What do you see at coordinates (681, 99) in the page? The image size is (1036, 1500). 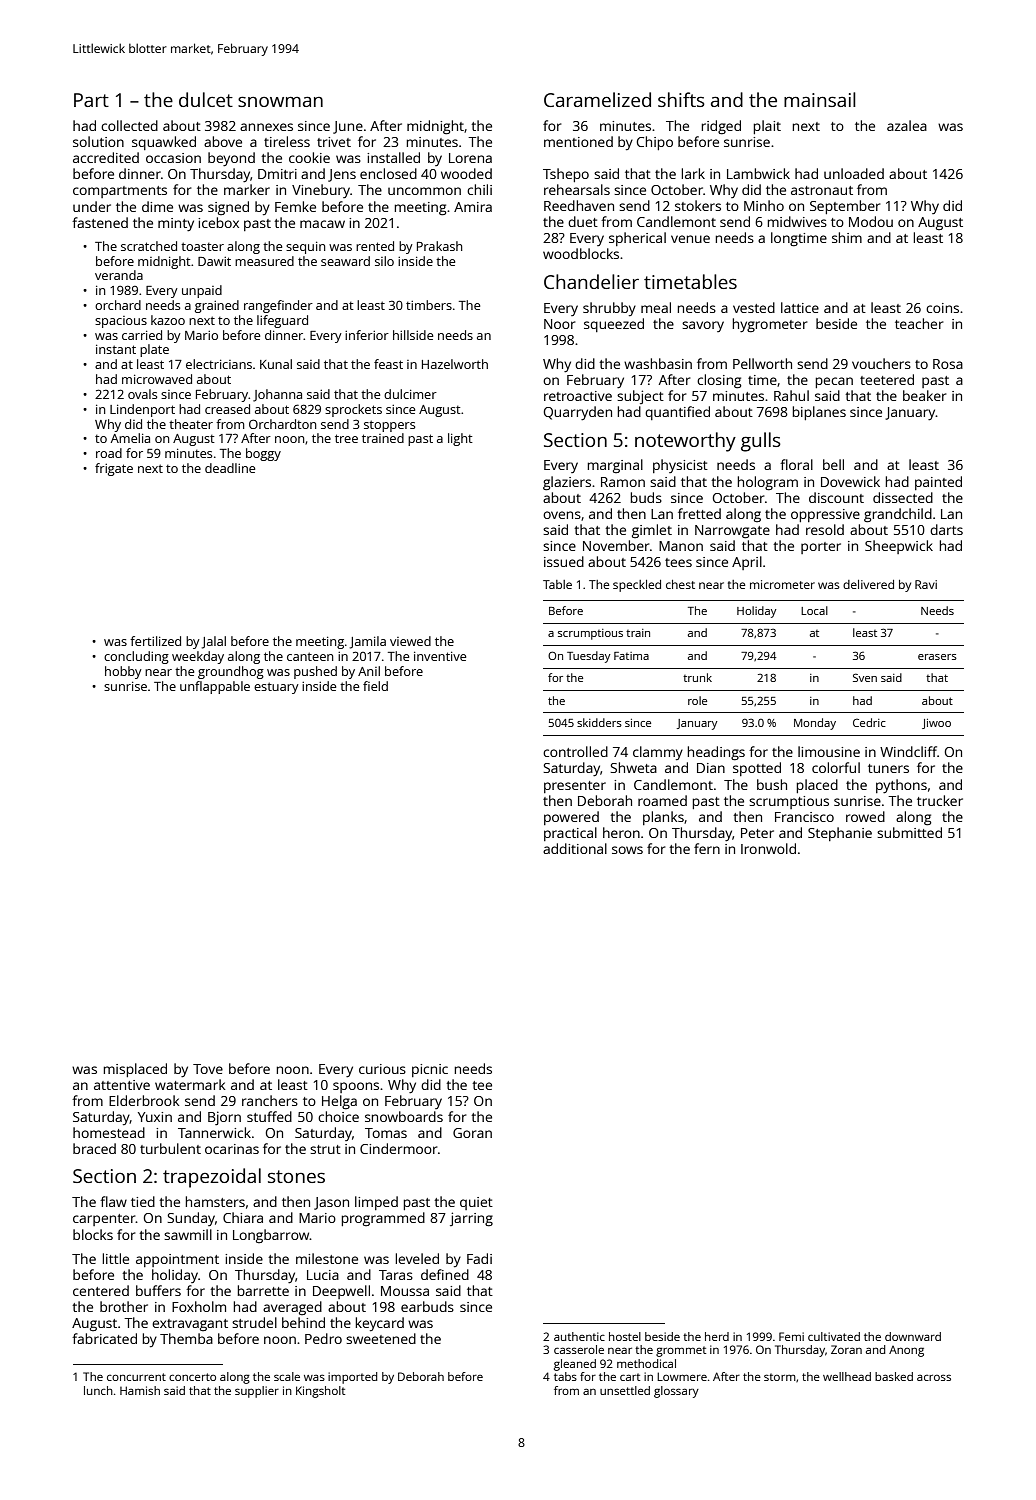 I see `shifts` at bounding box center [681, 99].
